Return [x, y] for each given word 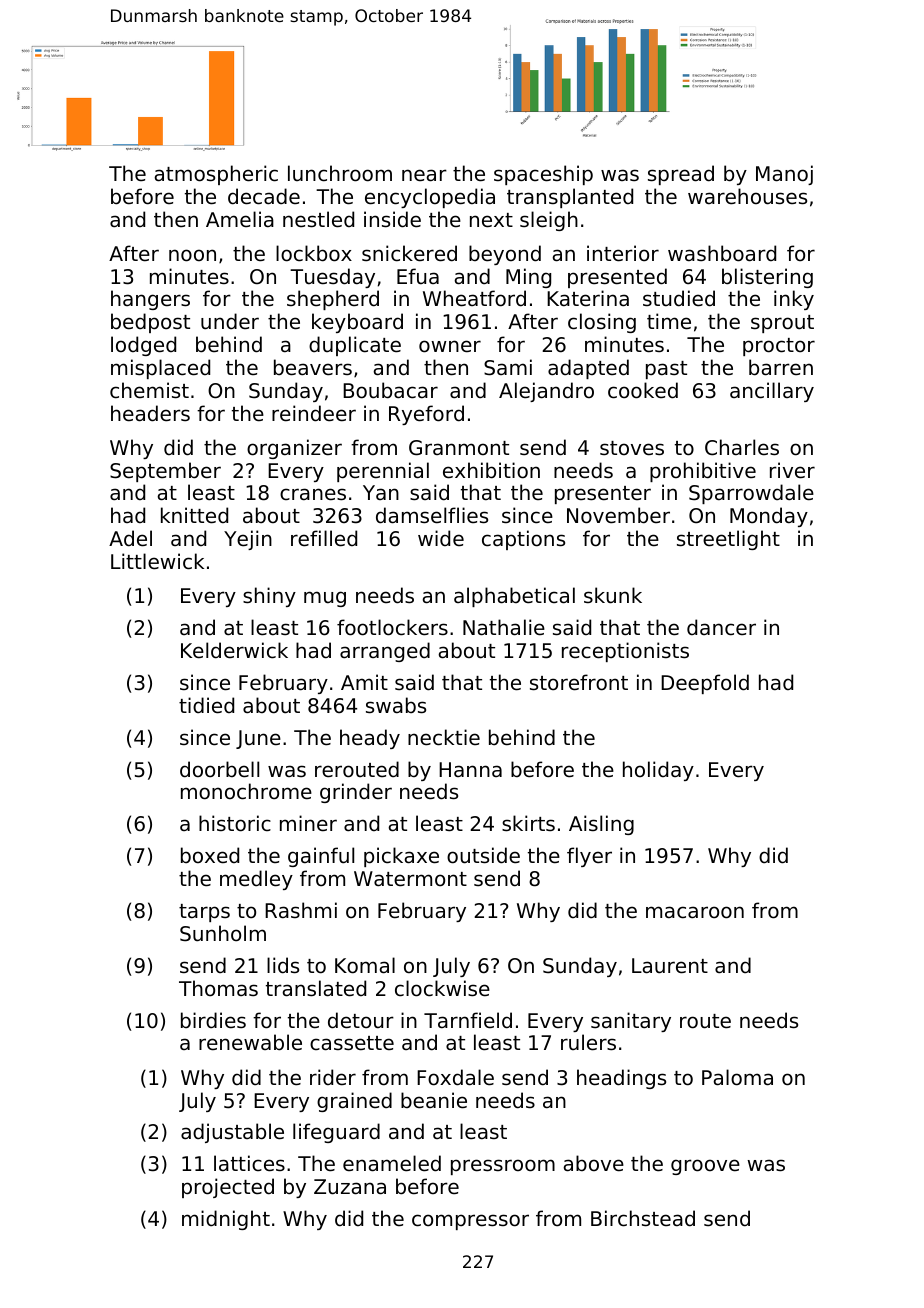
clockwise [442, 988]
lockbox [314, 253]
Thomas [218, 988]
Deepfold [705, 684]
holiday [658, 771]
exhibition [491, 470]
